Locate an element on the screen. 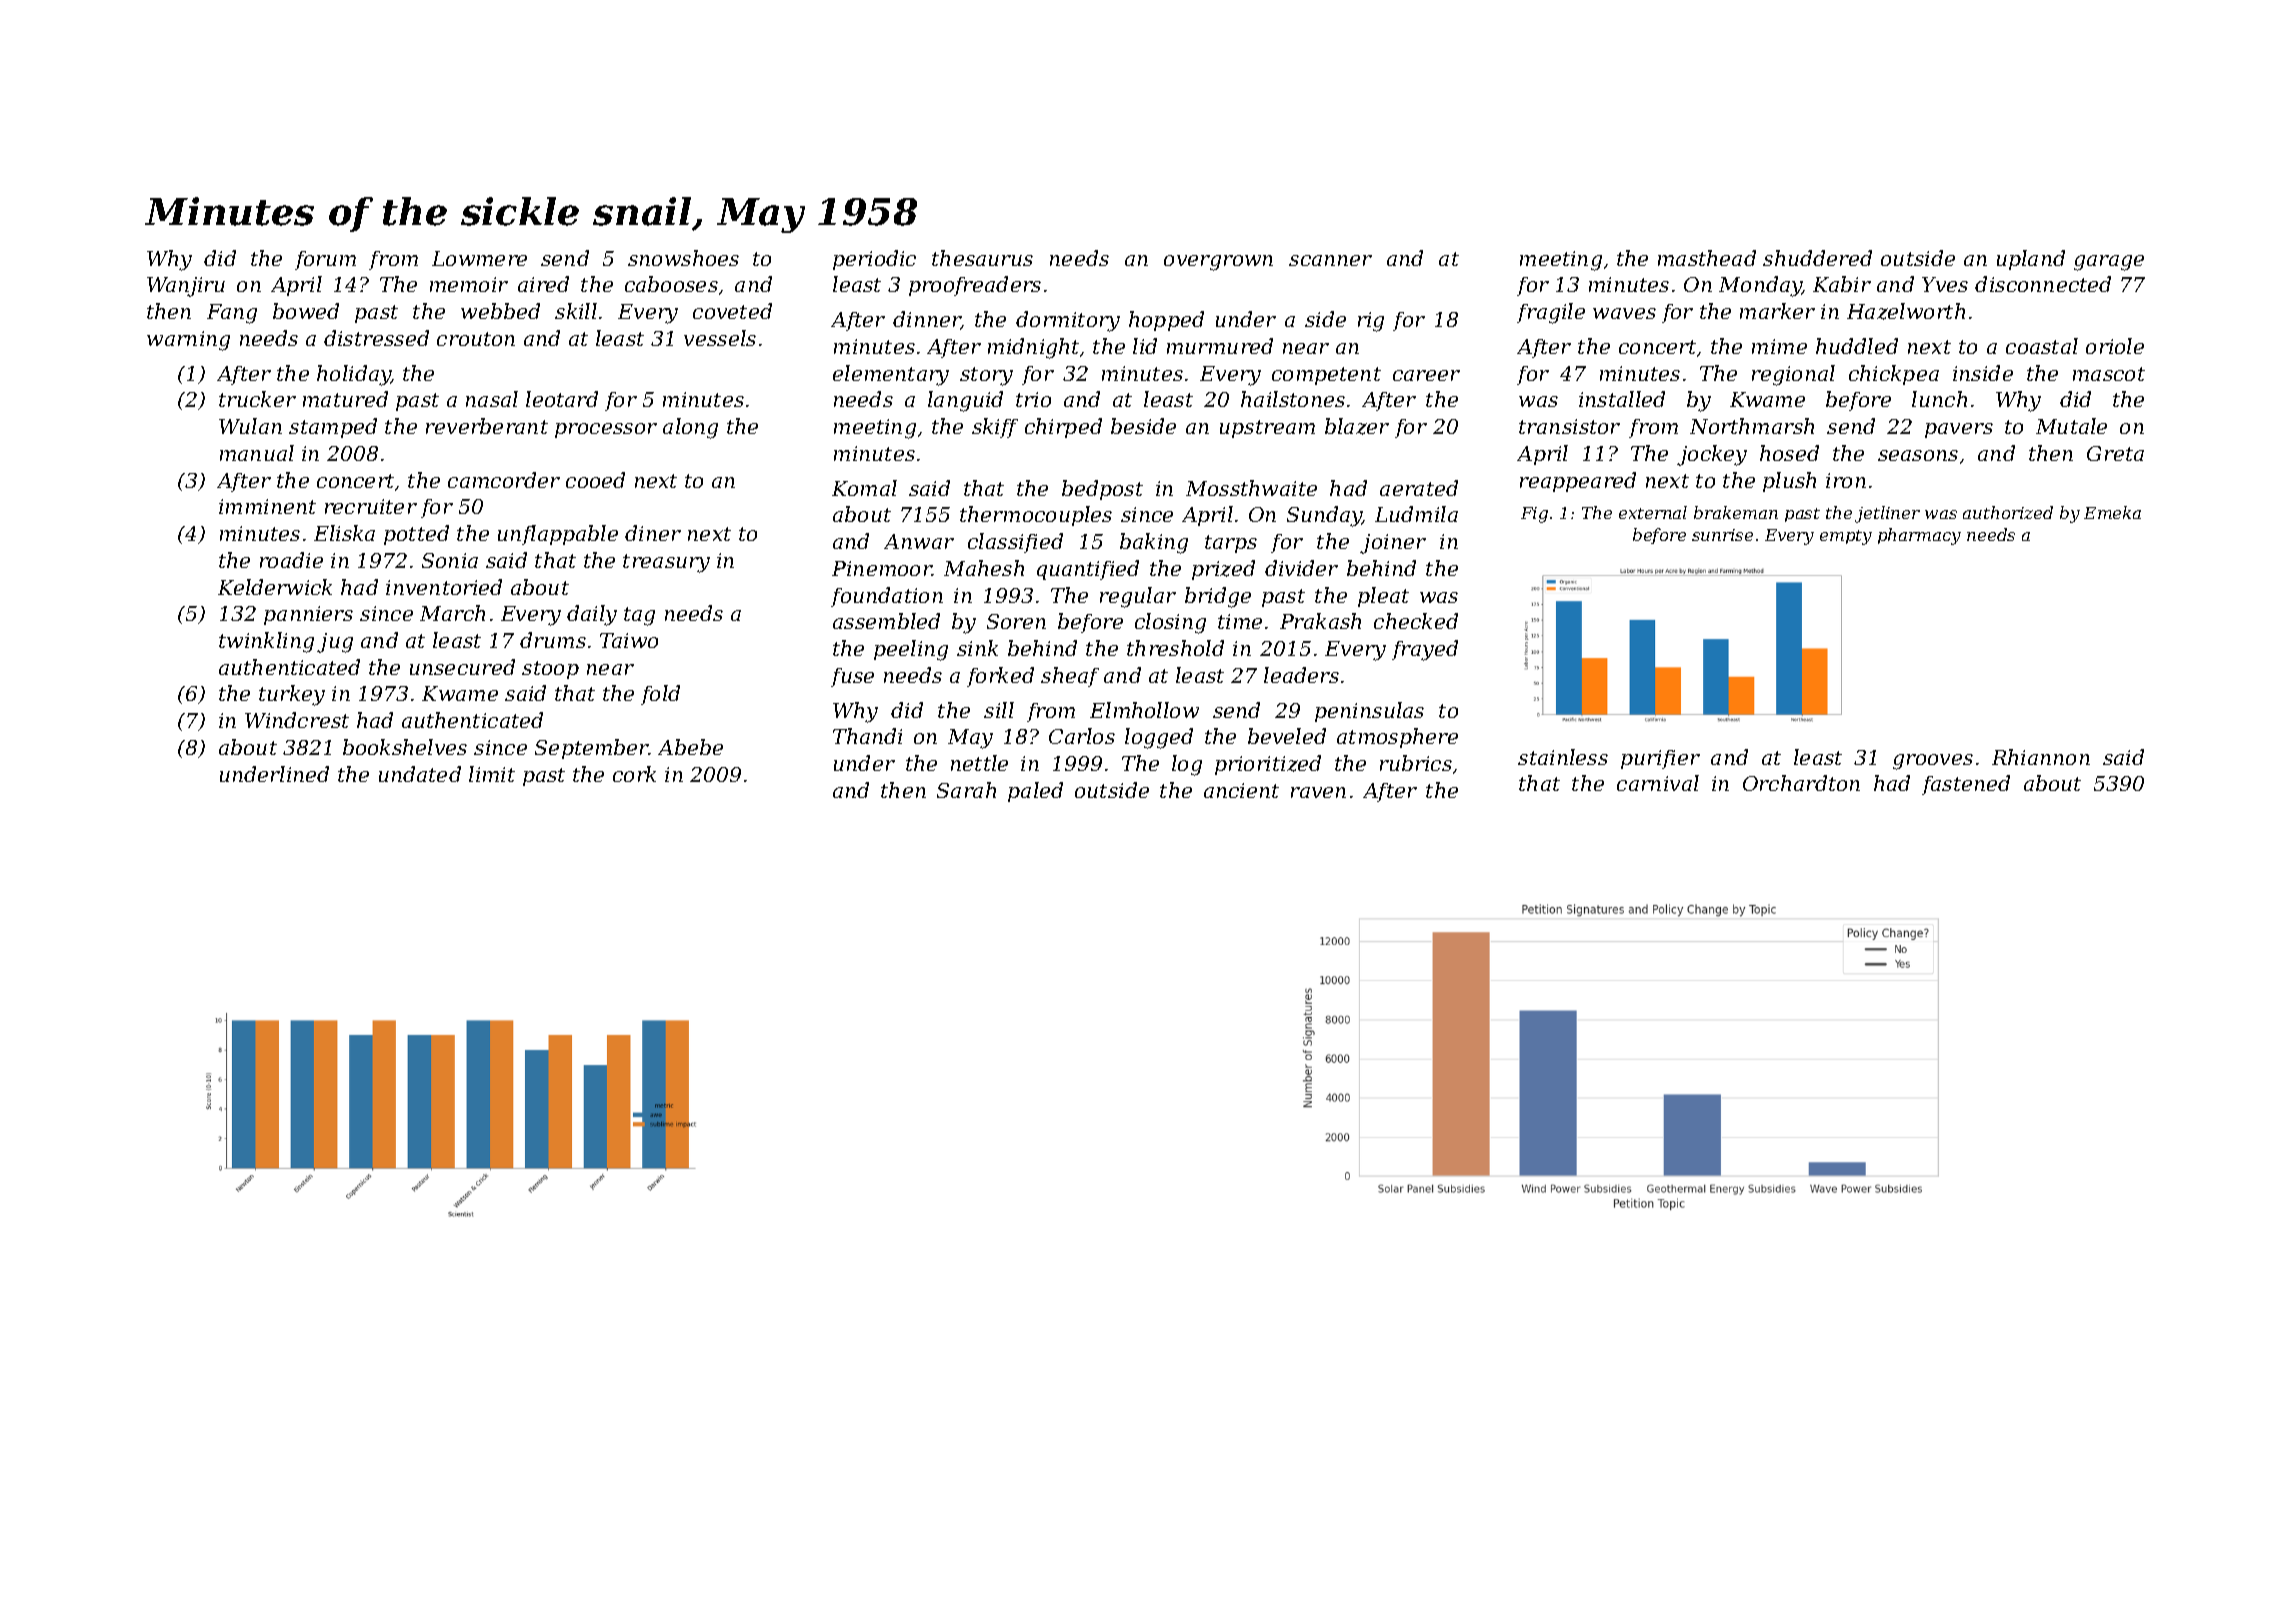 This screenshot has height=1620, width=2292. reverberant is located at coordinates (487, 426).
